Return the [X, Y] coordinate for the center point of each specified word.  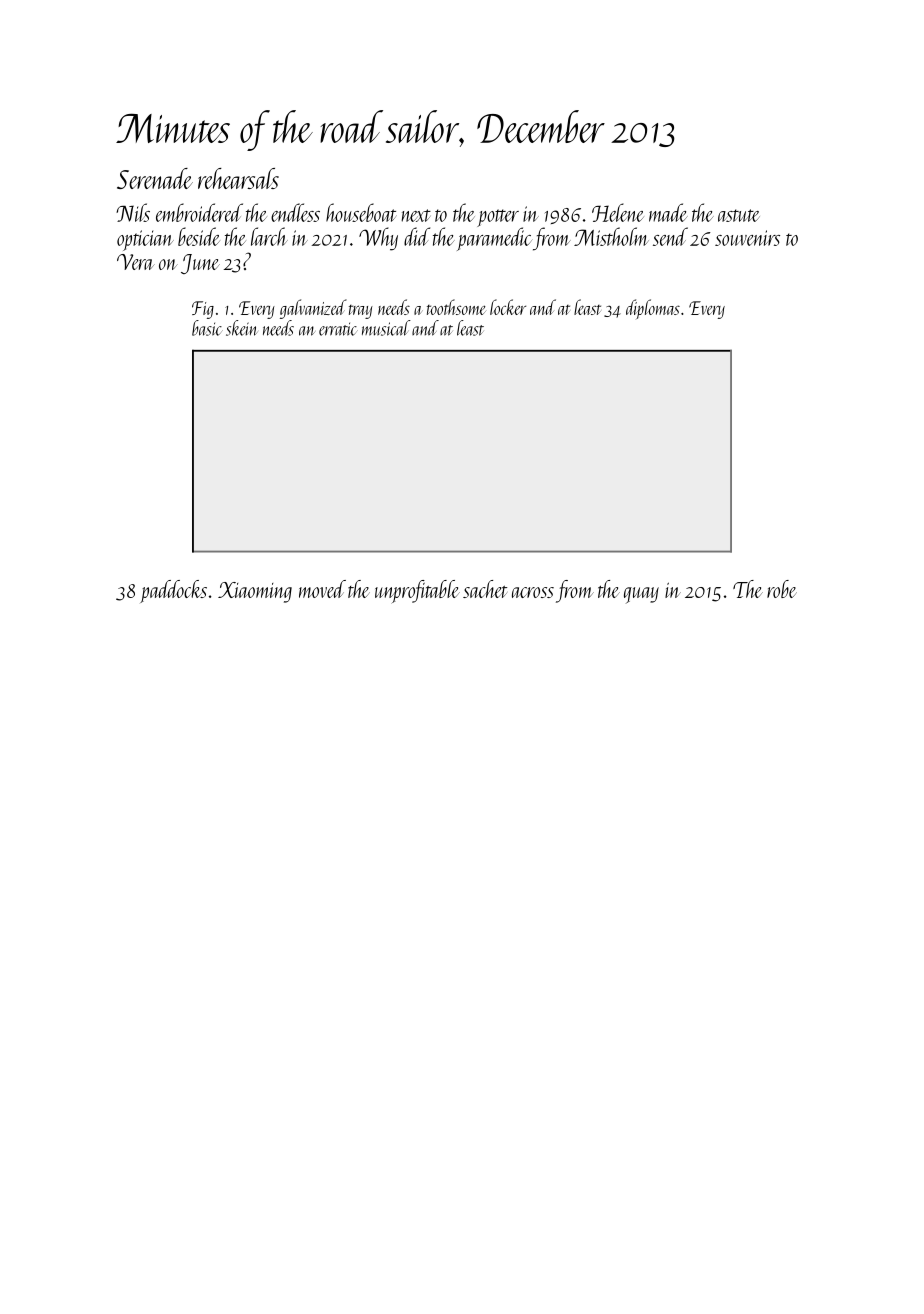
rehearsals [238, 178]
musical [386, 328]
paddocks [173, 591]
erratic [338, 329]
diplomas [653, 309]
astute [739, 215]
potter [498, 218]
